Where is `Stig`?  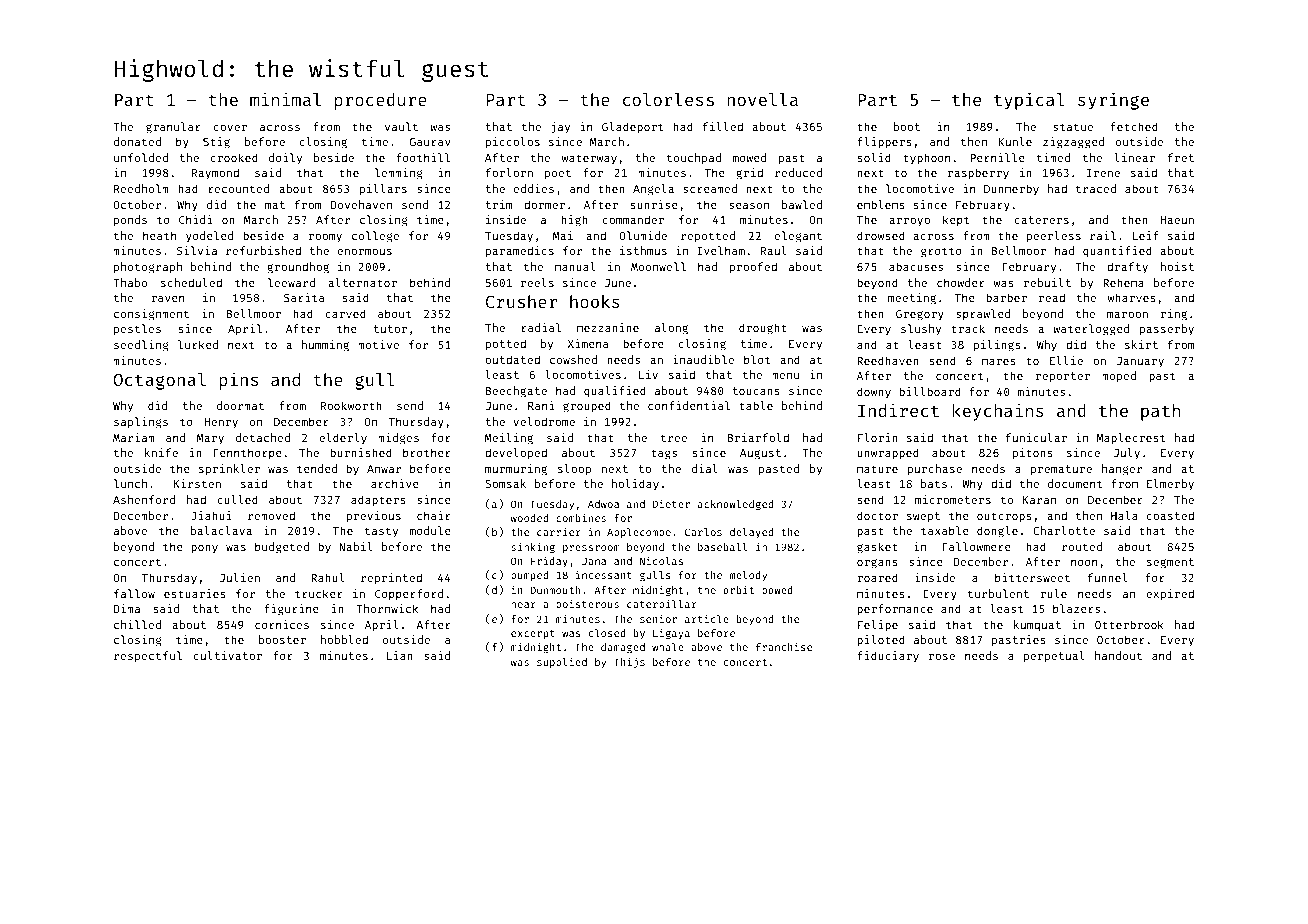
Stig is located at coordinates (216, 143).
